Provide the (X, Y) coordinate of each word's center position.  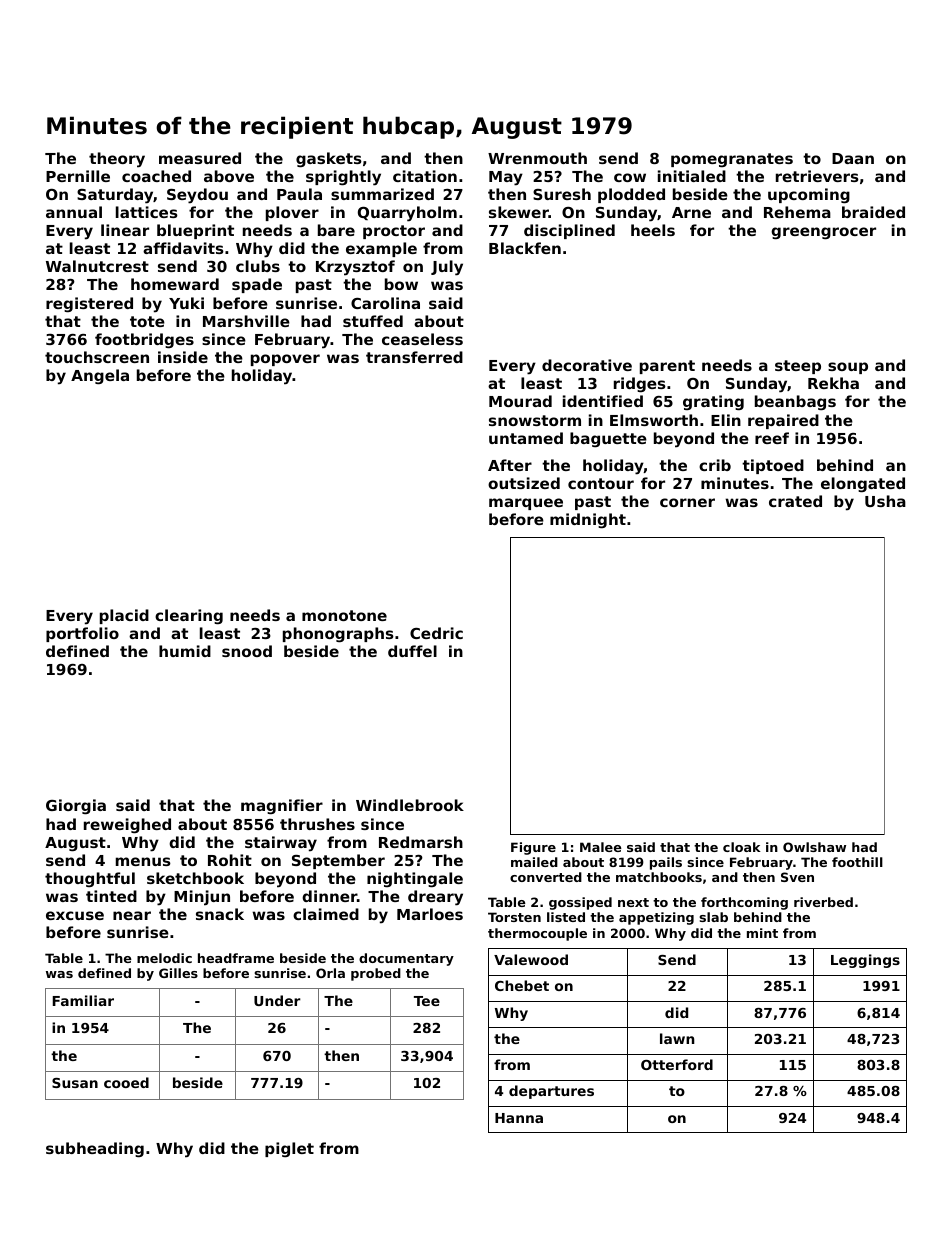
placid (124, 616)
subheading (95, 1149)
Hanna (519, 1118)
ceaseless (422, 339)
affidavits (183, 248)
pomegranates (732, 160)
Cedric (436, 633)
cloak (742, 847)
